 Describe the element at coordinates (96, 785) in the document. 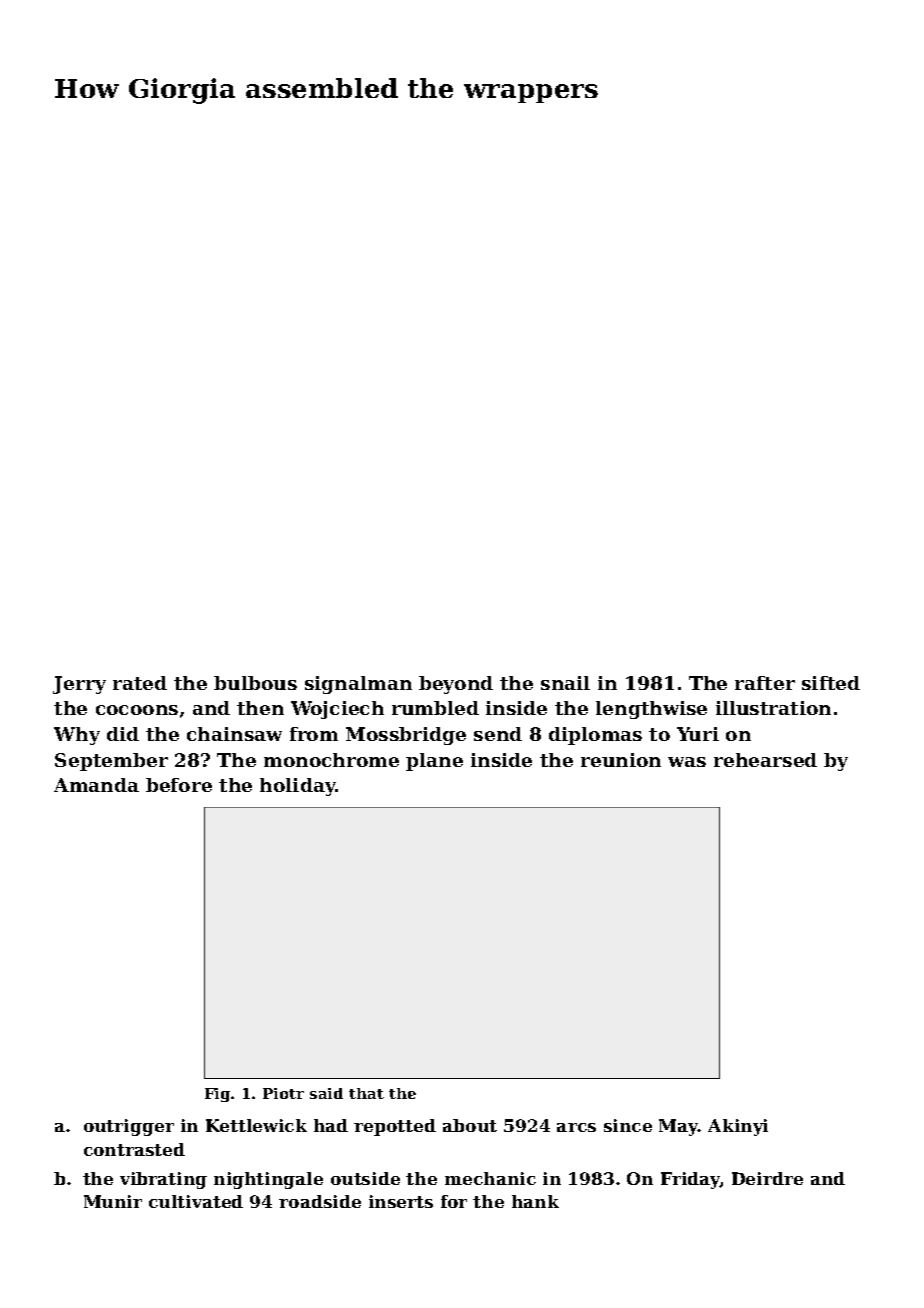

I see `Amanda` at that location.
